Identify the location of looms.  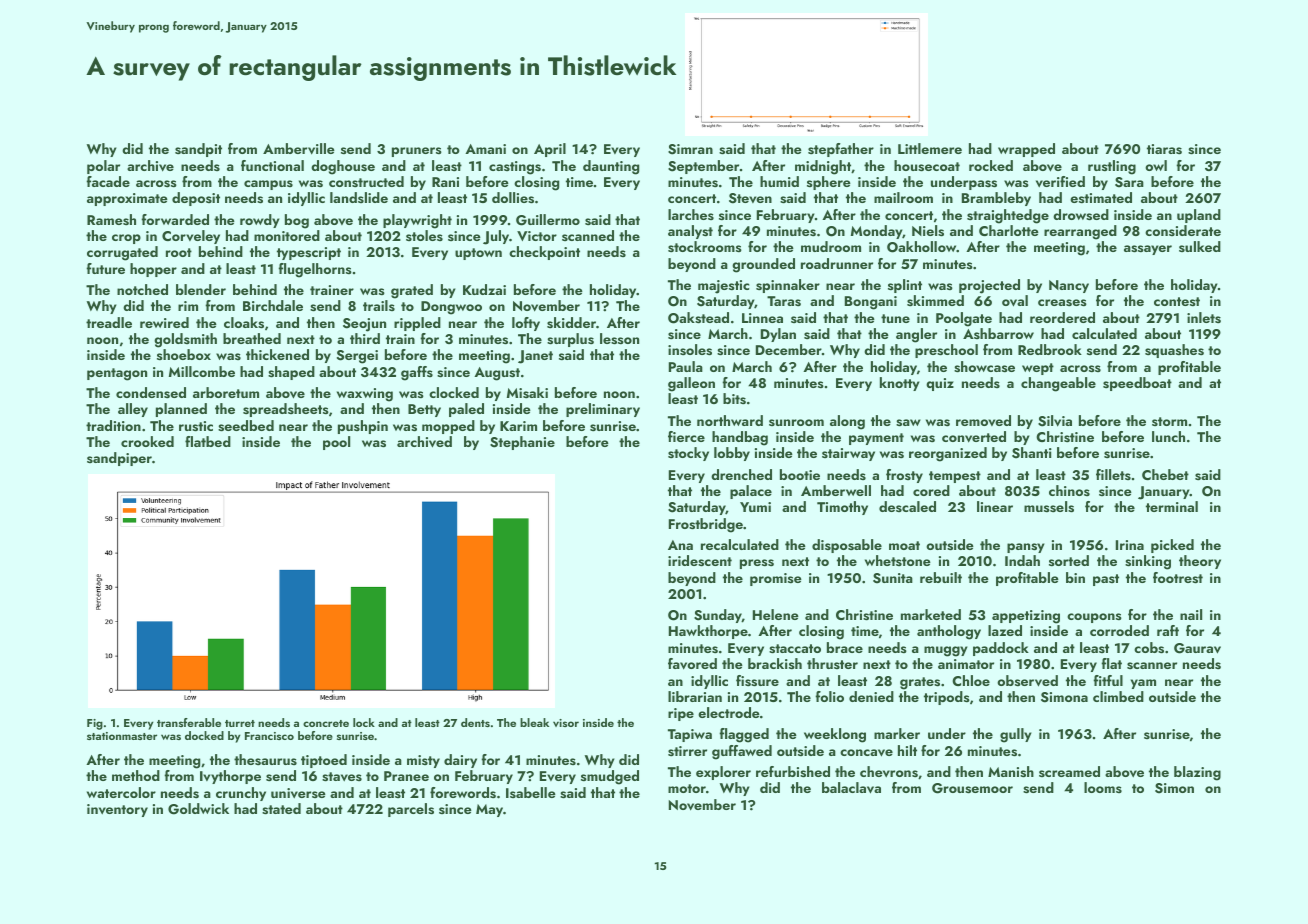
(1103, 787).
